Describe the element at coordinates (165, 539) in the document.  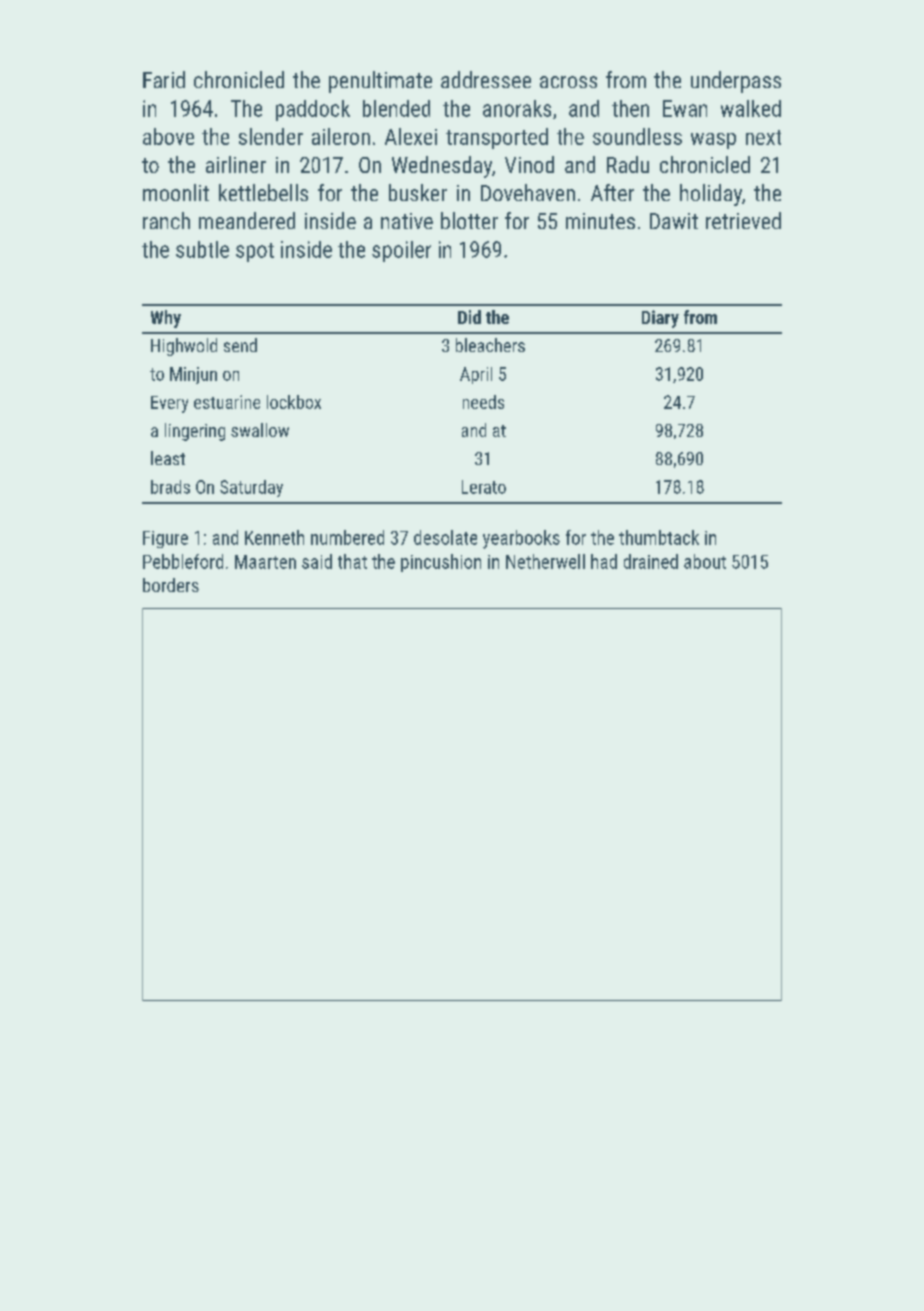
I see `Figure` at that location.
